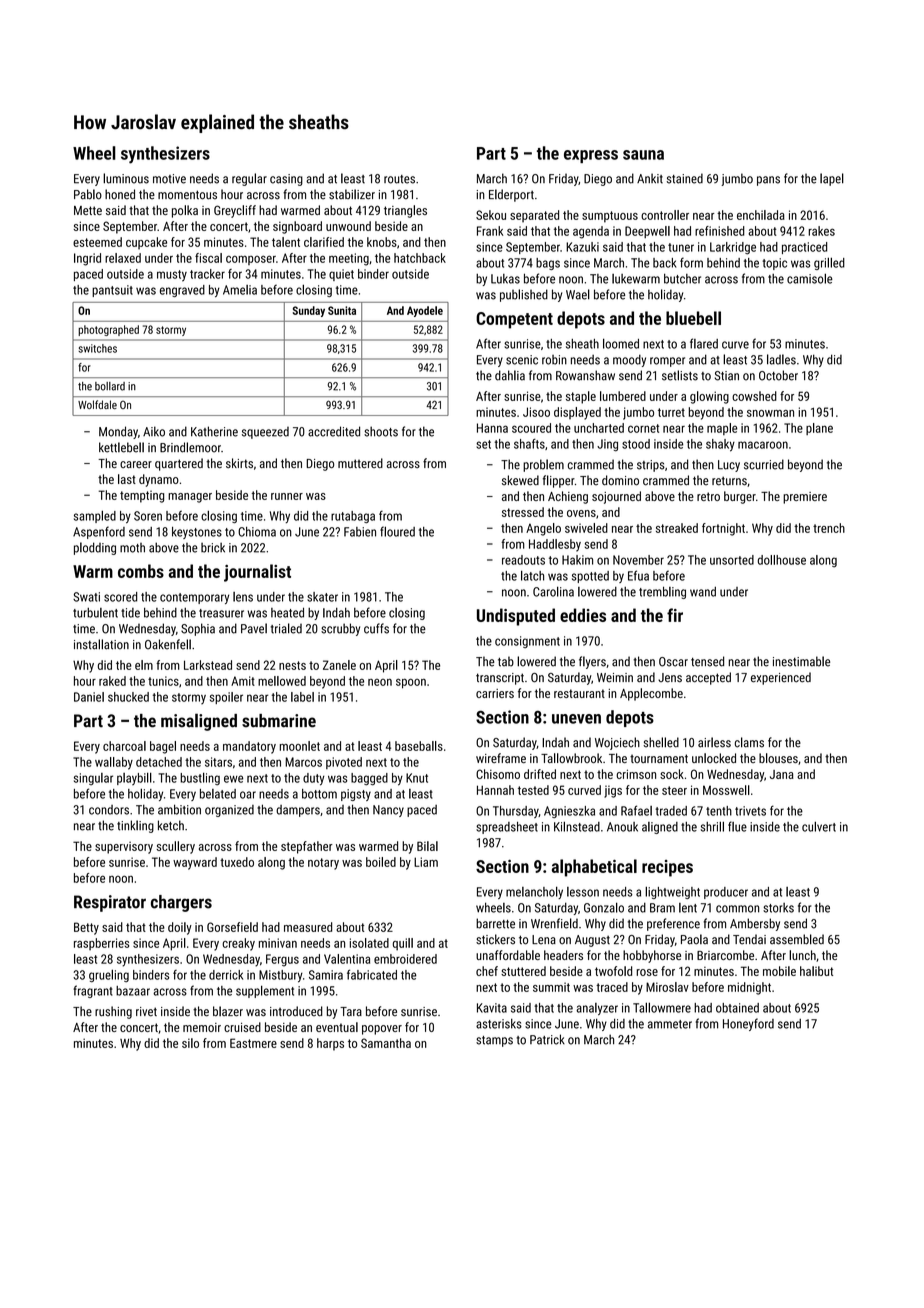  I want to click on silo, so click(190, 1043).
